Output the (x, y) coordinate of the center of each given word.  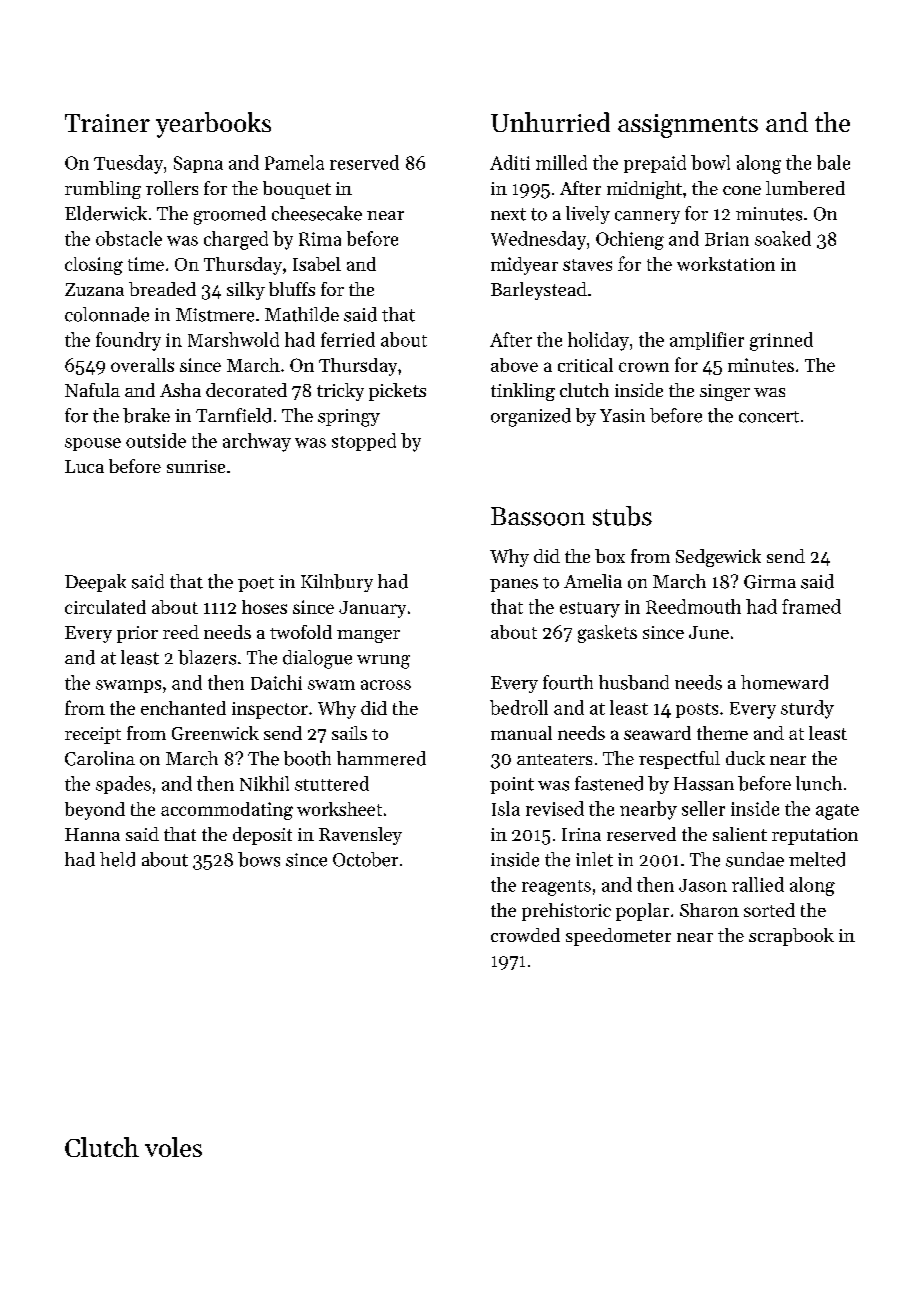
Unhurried (550, 122)
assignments (688, 126)
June (709, 632)
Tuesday (128, 164)
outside (156, 440)
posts (697, 710)
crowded (525, 935)
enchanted (183, 708)
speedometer (618, 937)
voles (173, 1147)
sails (349, 733)
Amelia (593, 581)
